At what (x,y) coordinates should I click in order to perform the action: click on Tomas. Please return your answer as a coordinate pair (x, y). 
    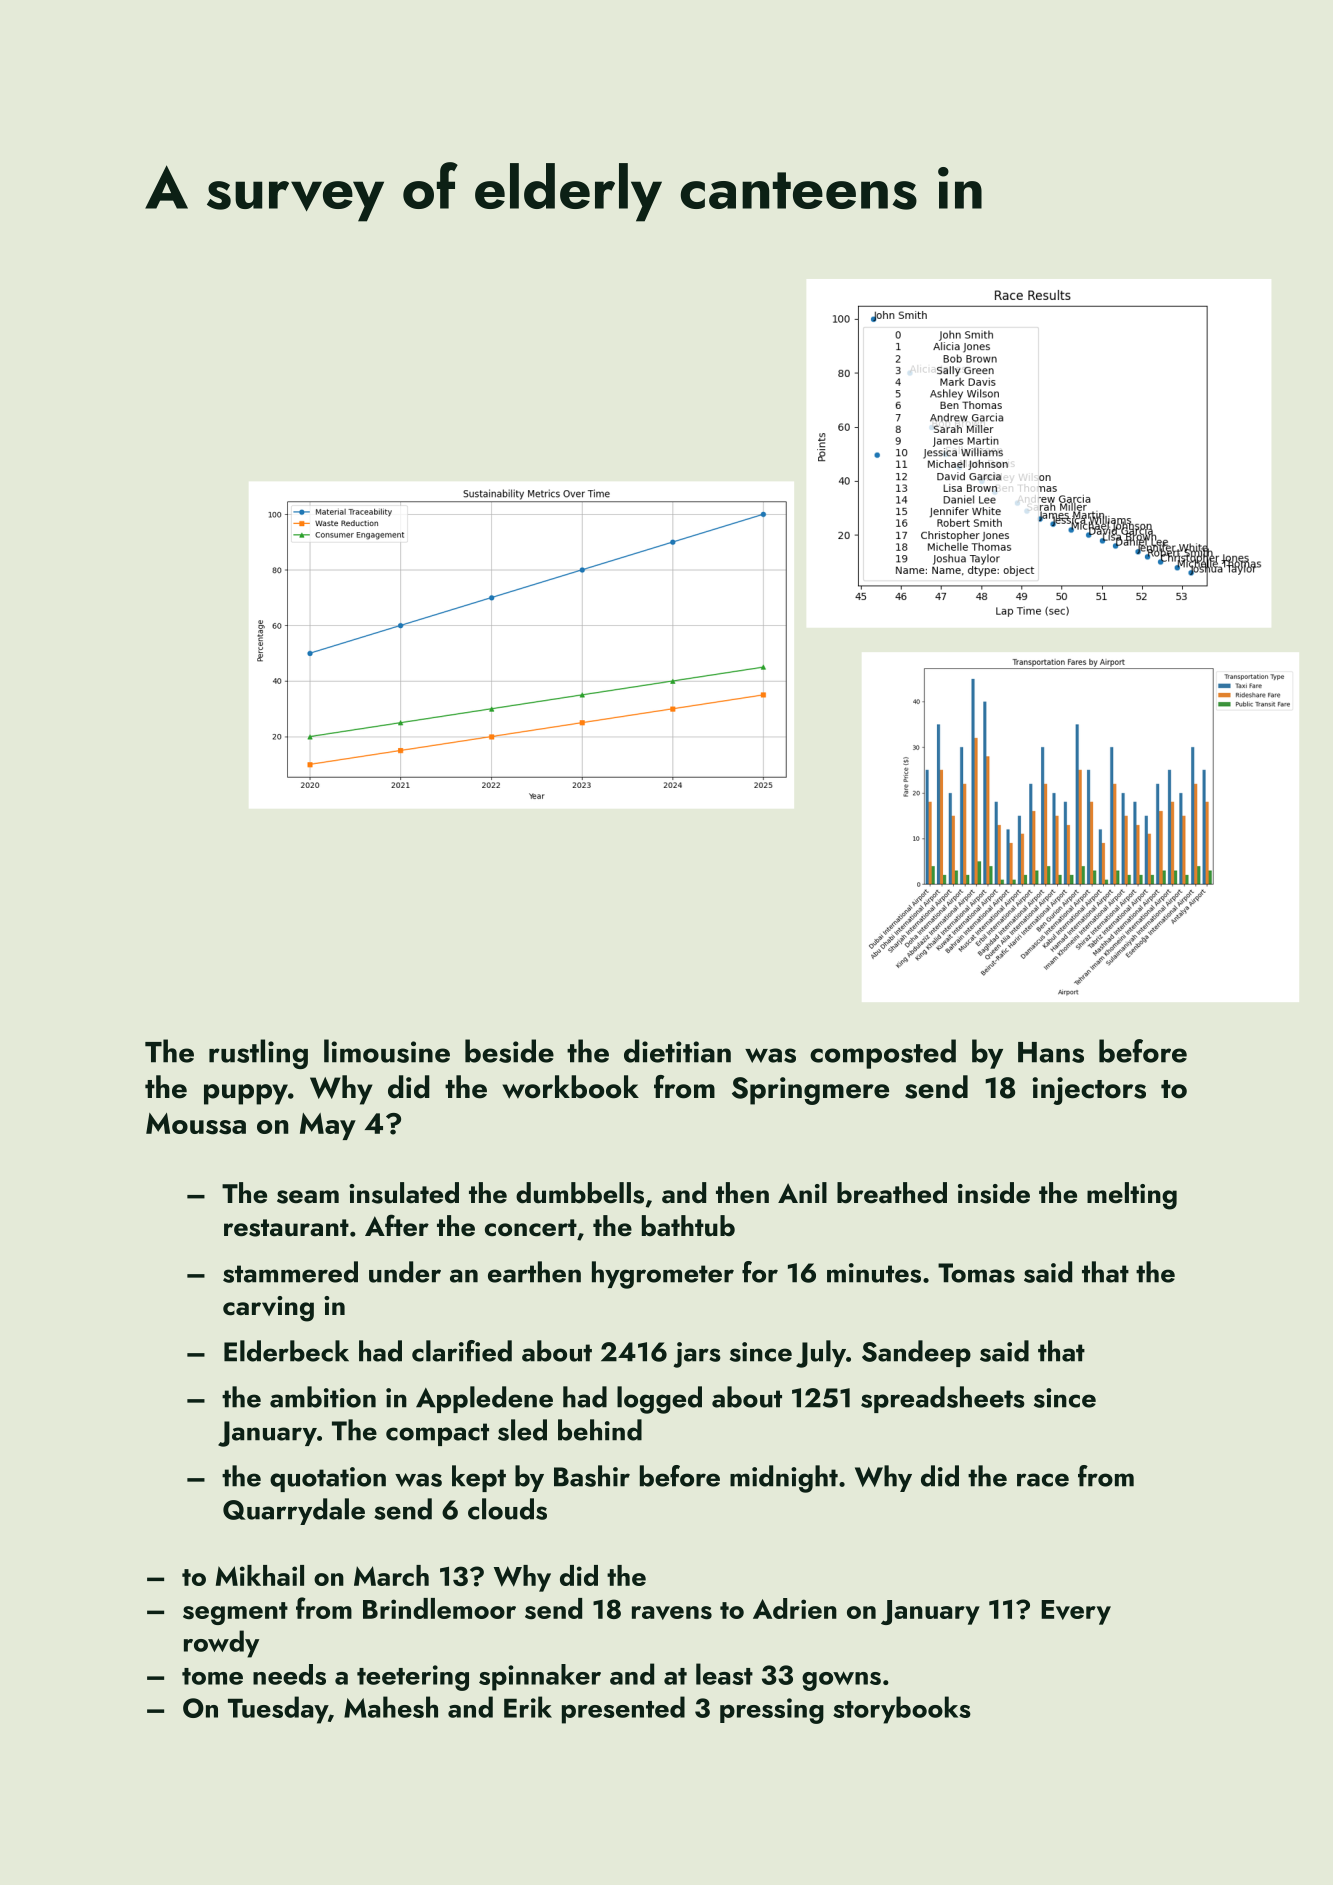
    Looking at the image, I should click on (976, 1273).
